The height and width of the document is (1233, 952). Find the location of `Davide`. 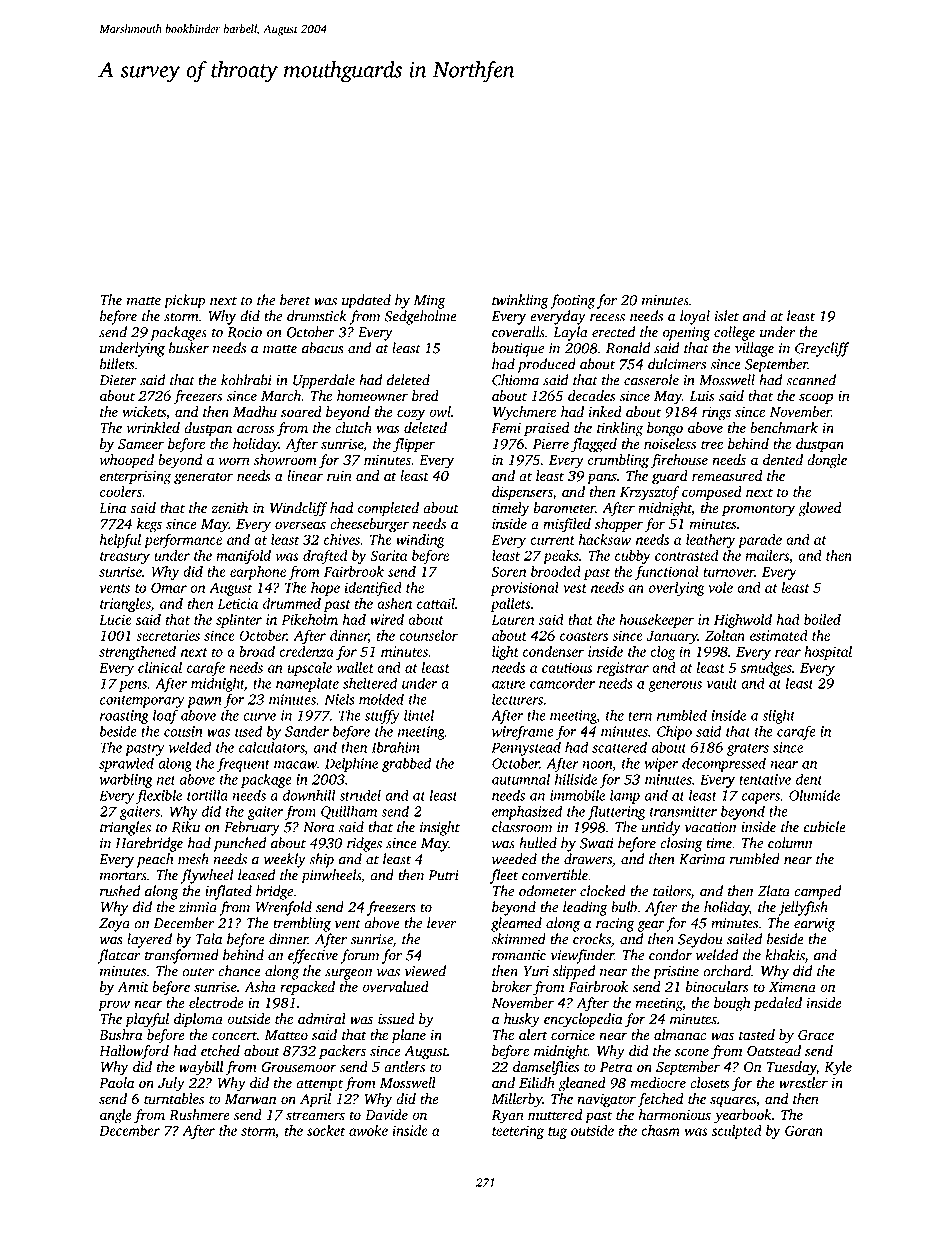

Davide is located at coordinates (386, 1114).
